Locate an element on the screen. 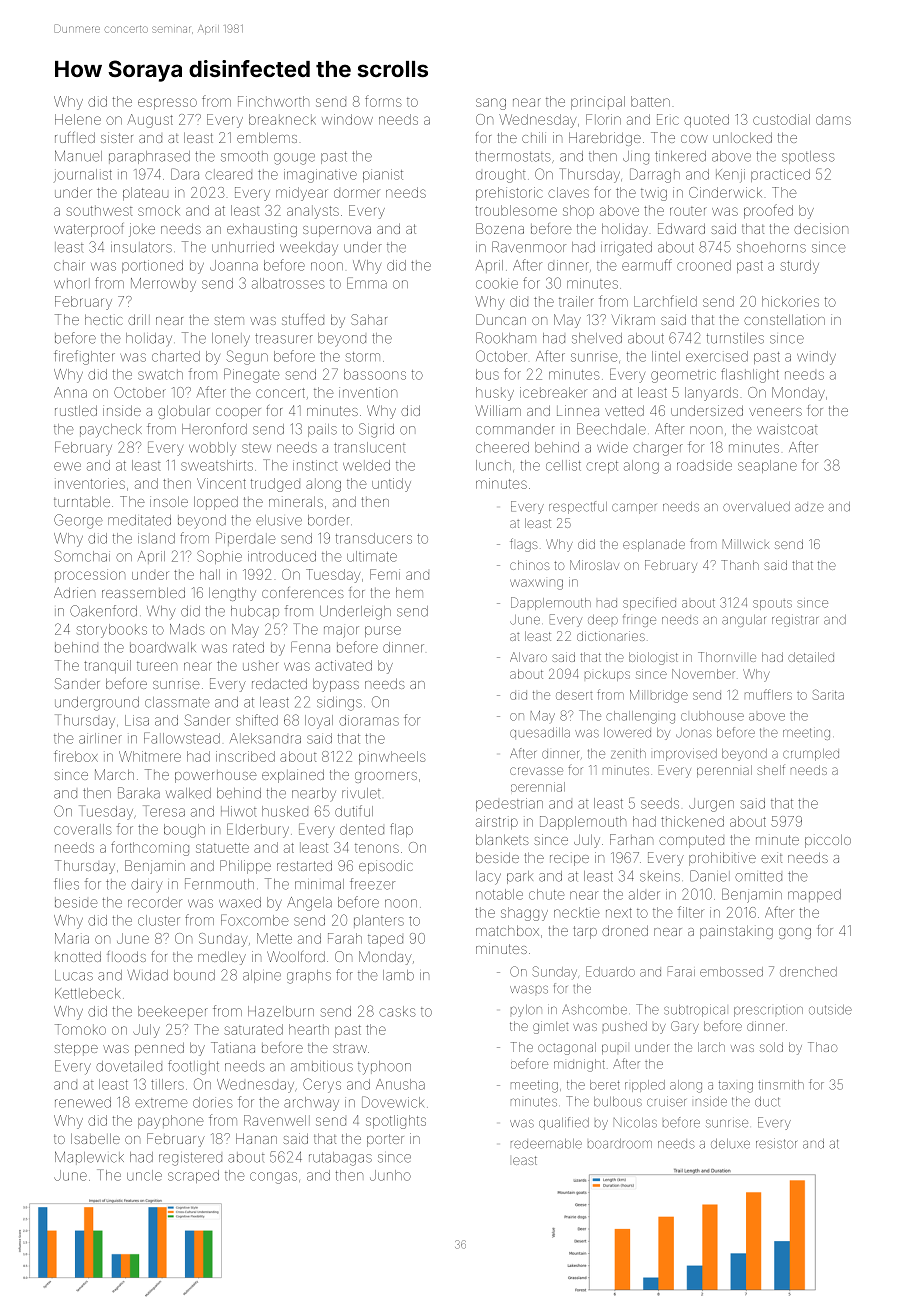 The height and width of the screenshot is (1316, 908). forms is located at coordinates (383, 101).
